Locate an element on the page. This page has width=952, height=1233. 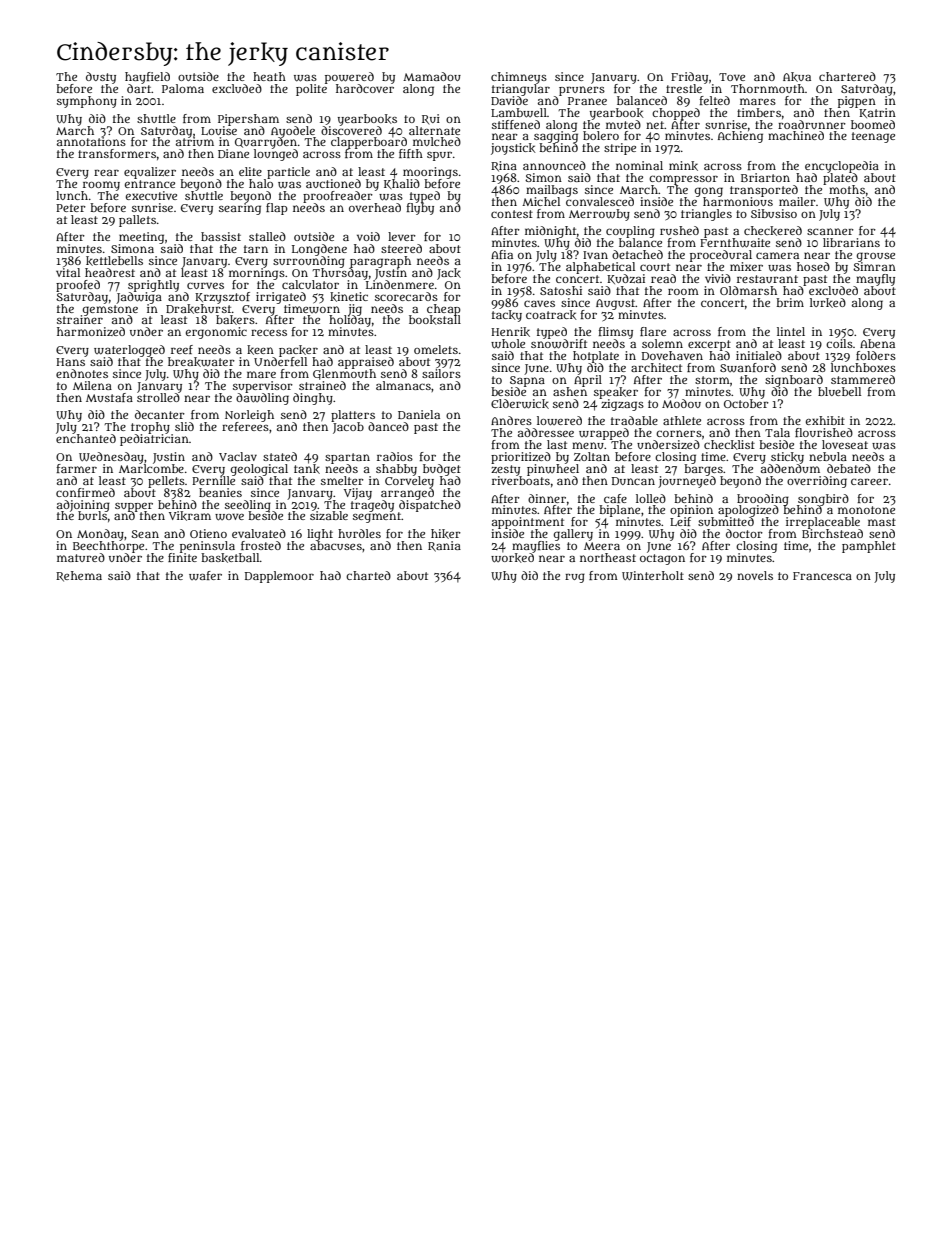
Oldmarsh is located at coordinates (748, 290).
